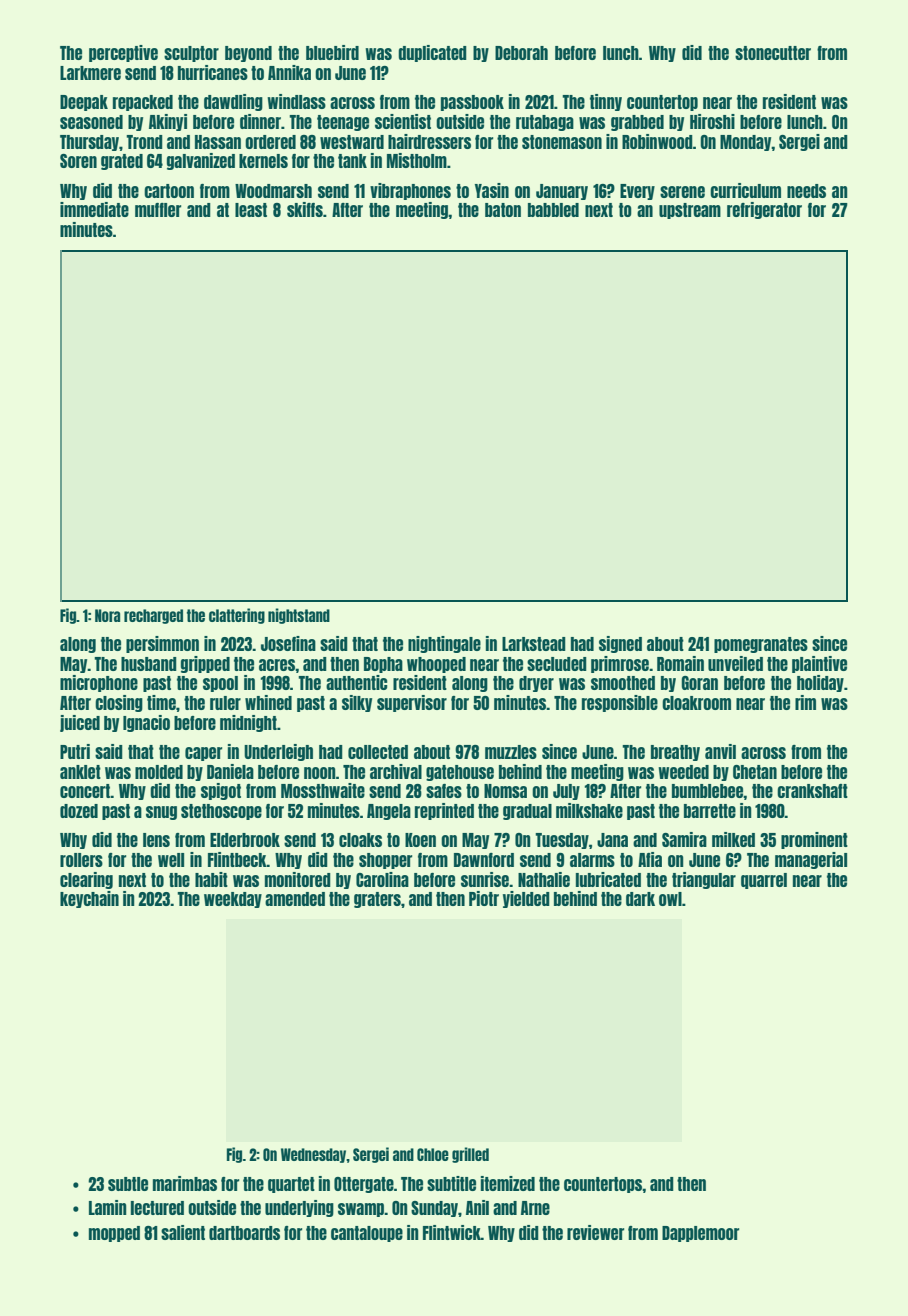 This document has width=908, height=1316. I want to click on dark, so click(640, 899).
